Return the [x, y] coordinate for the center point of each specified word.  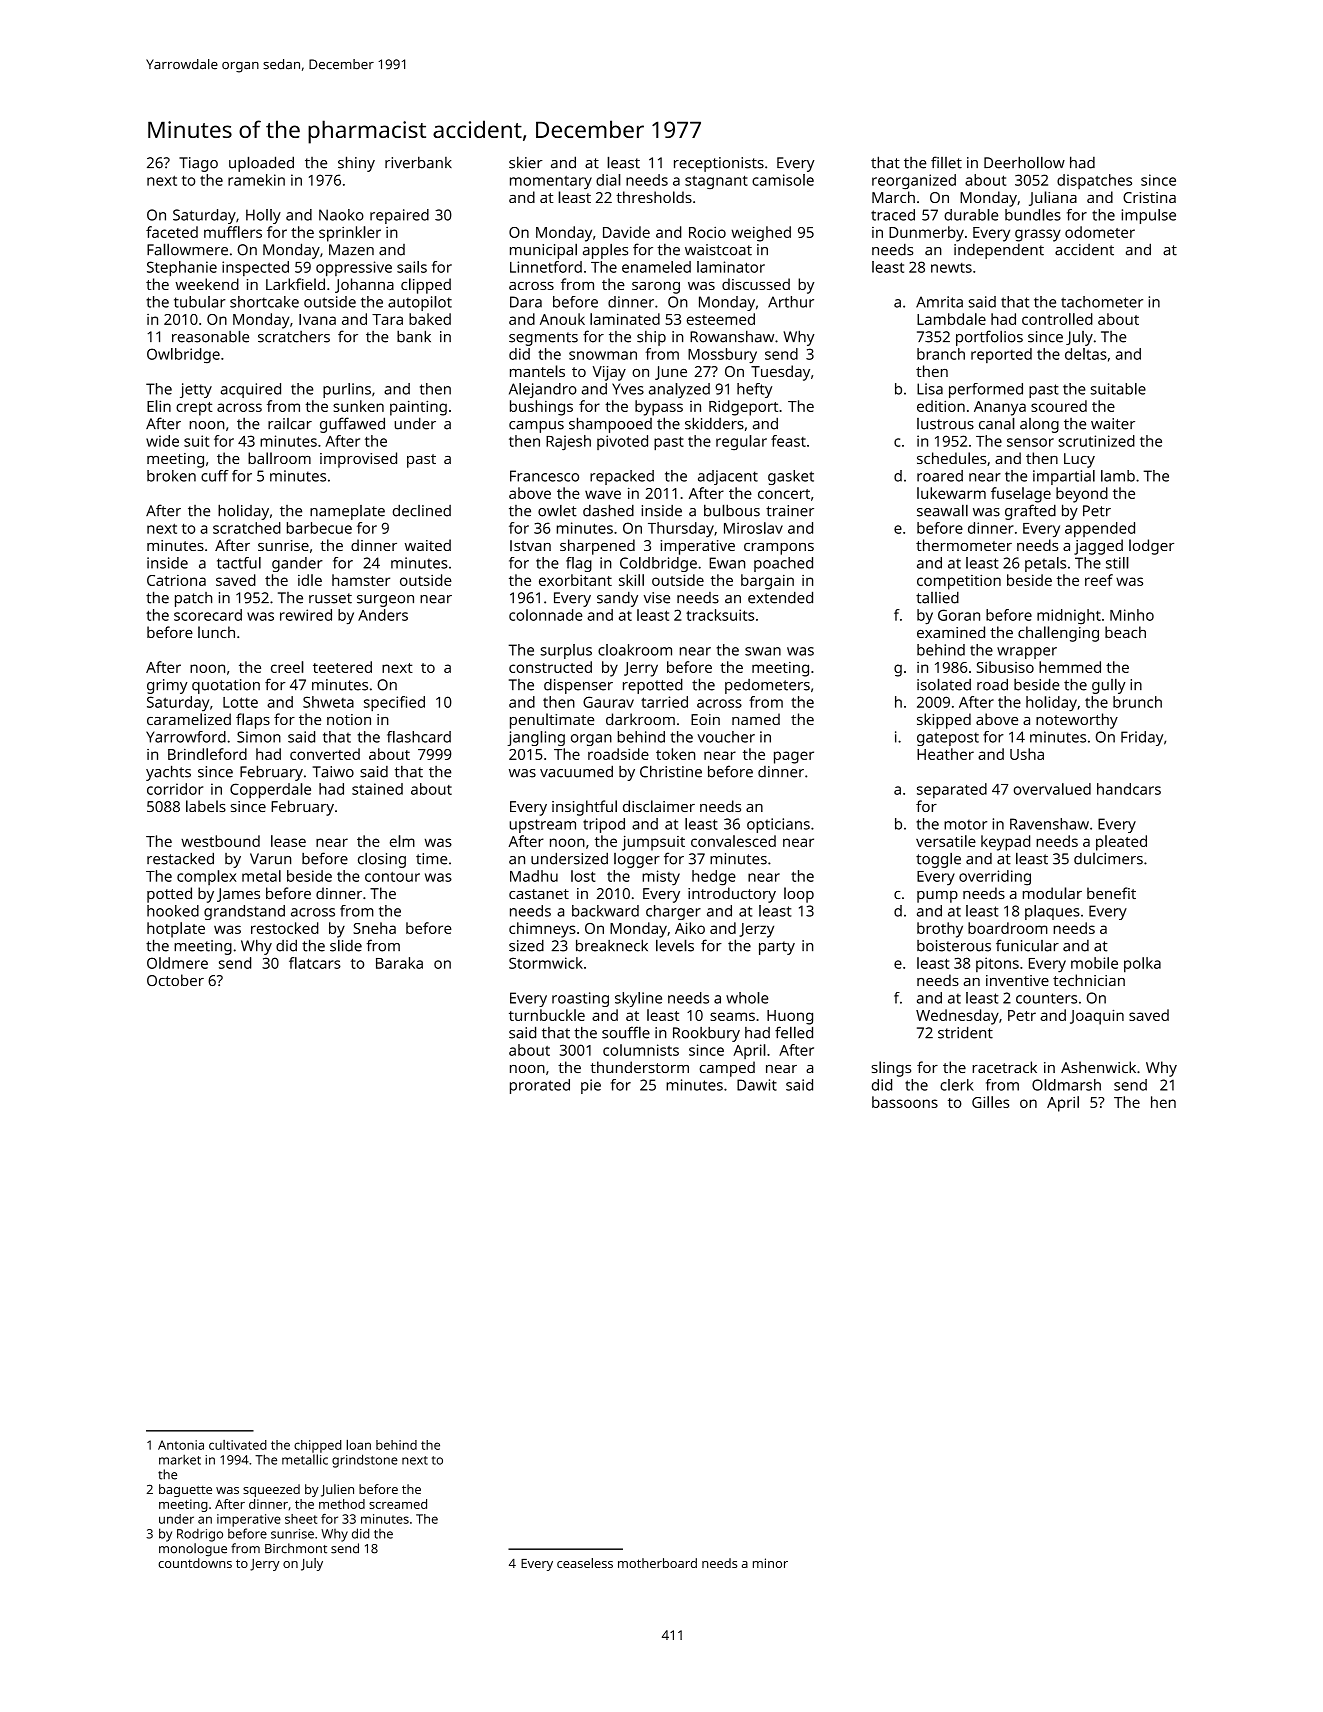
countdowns [195, 1563]
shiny [356, 164]
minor [770, 1563]
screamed [398, 1504]
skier [526, 162]
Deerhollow [1024, 162]
